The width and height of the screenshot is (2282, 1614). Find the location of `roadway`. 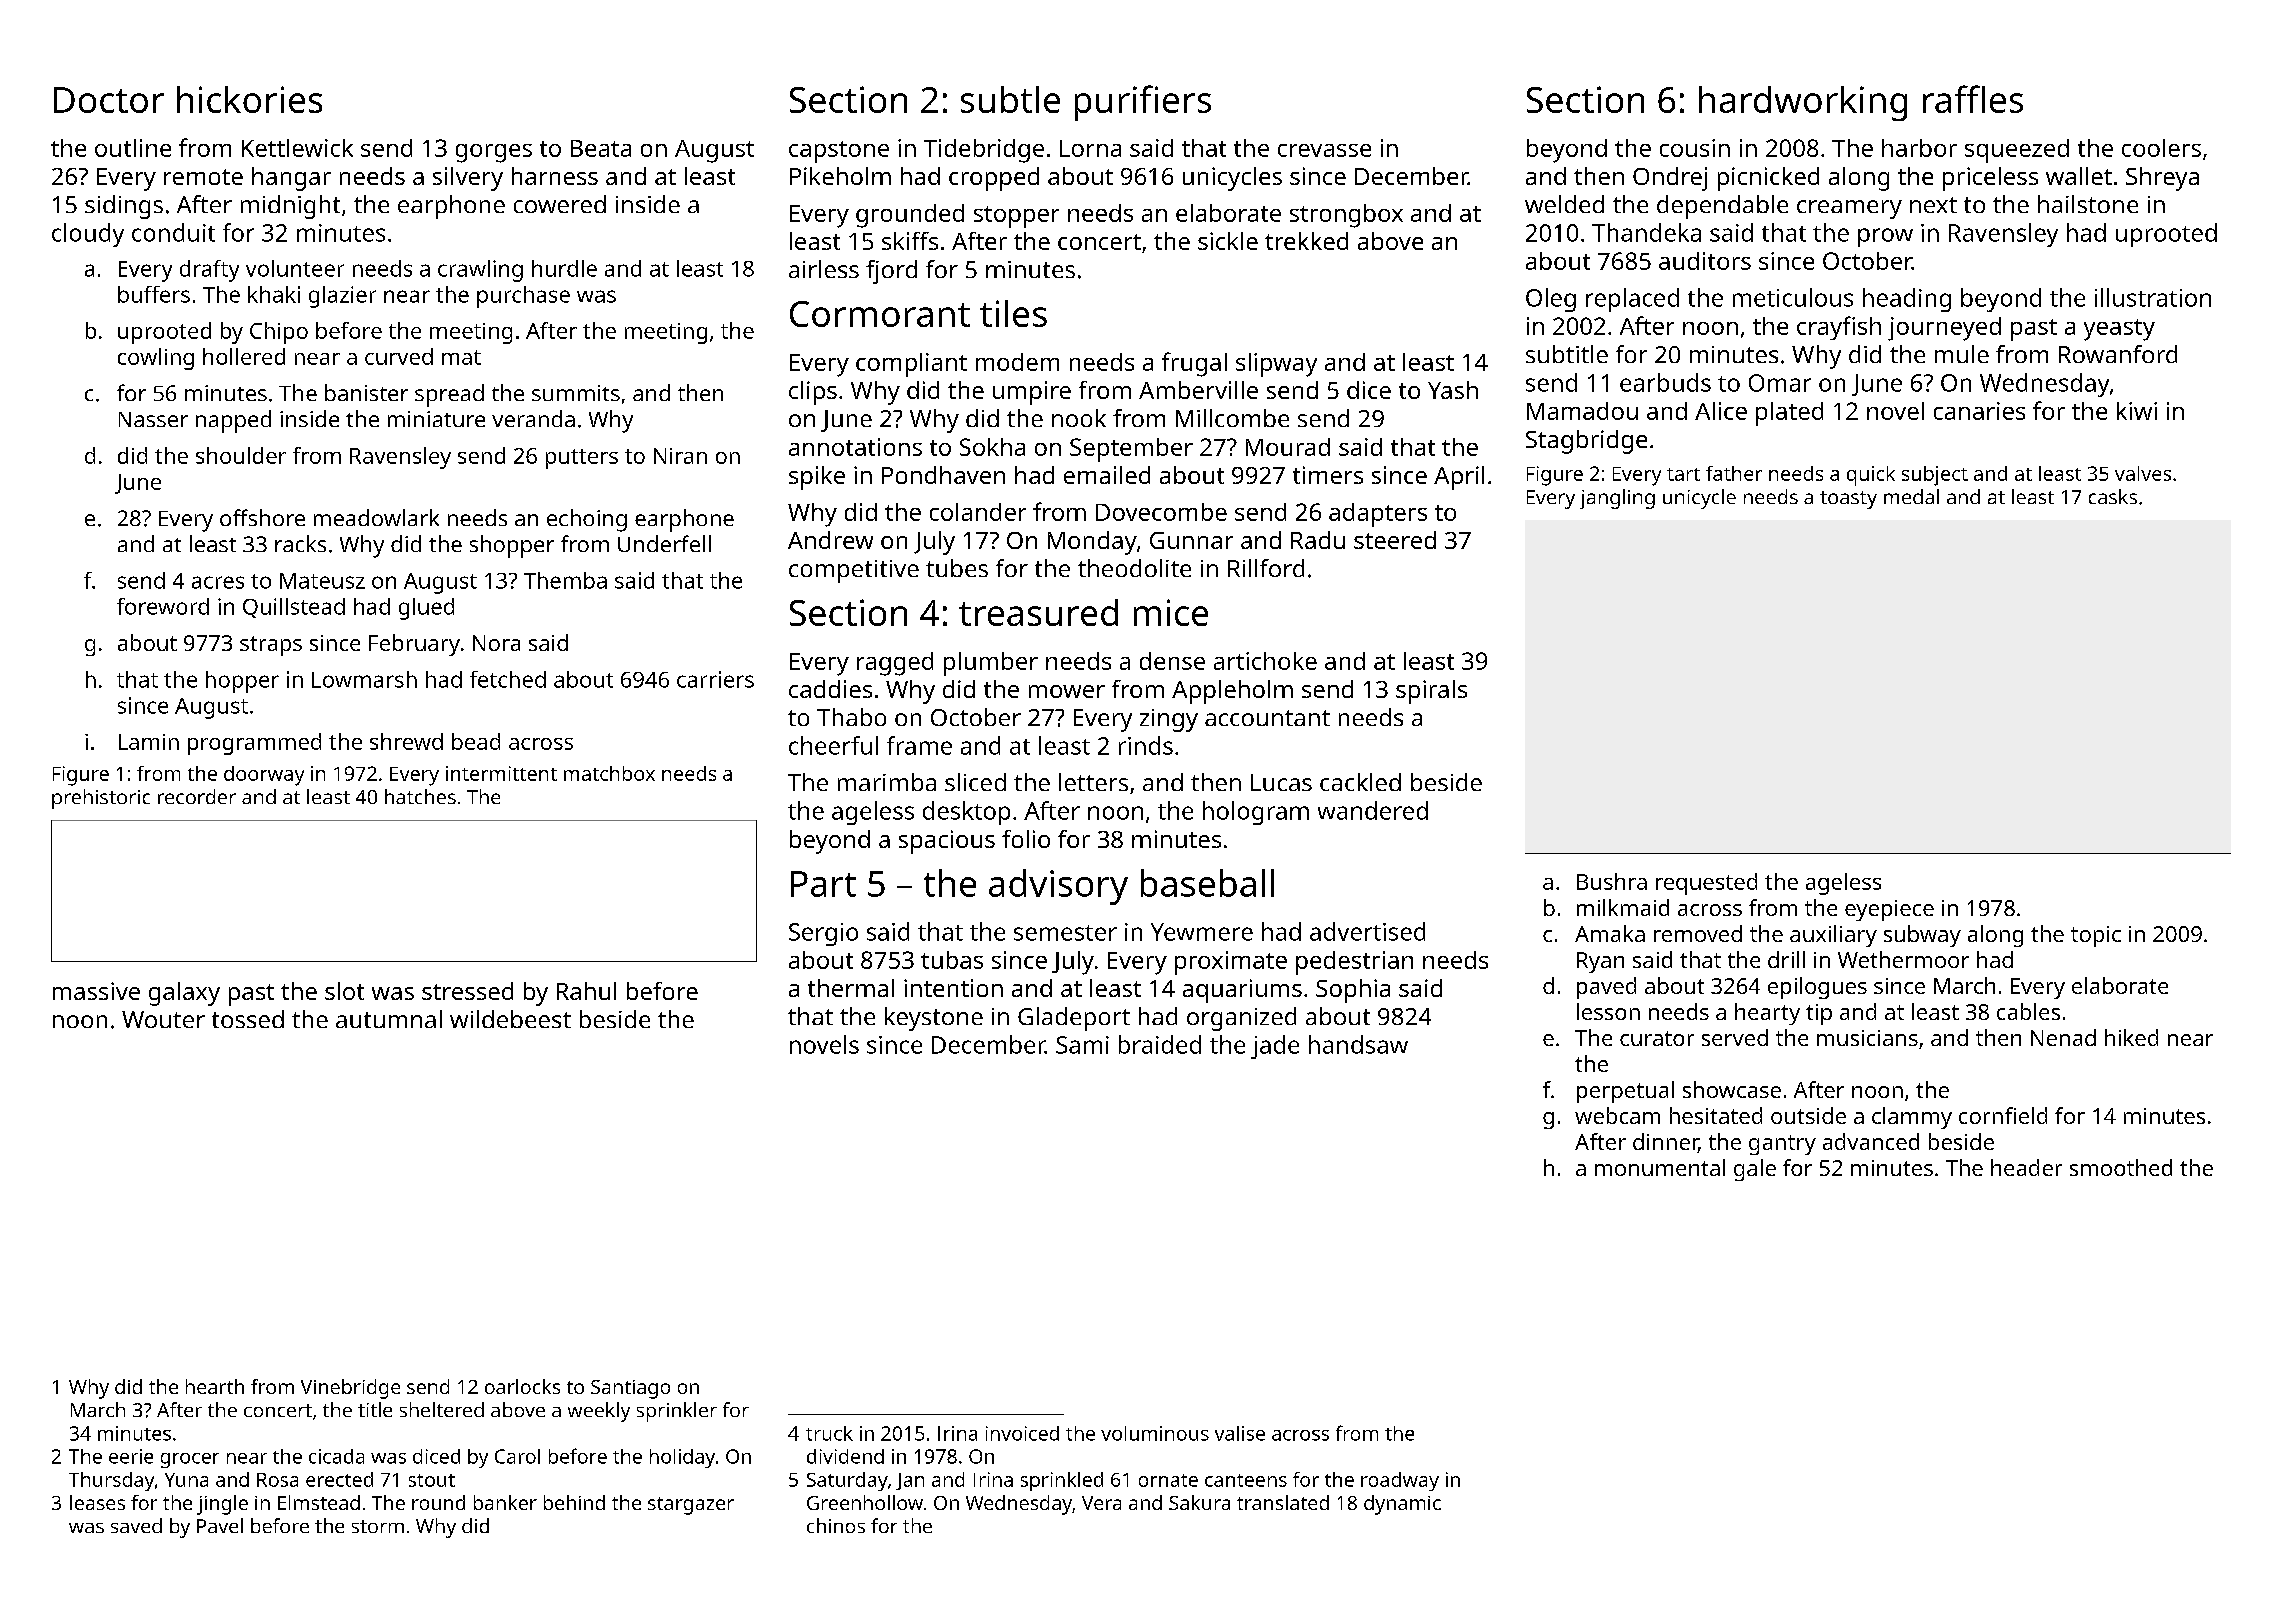

roadway is located at coordinates (1400, 1481).
